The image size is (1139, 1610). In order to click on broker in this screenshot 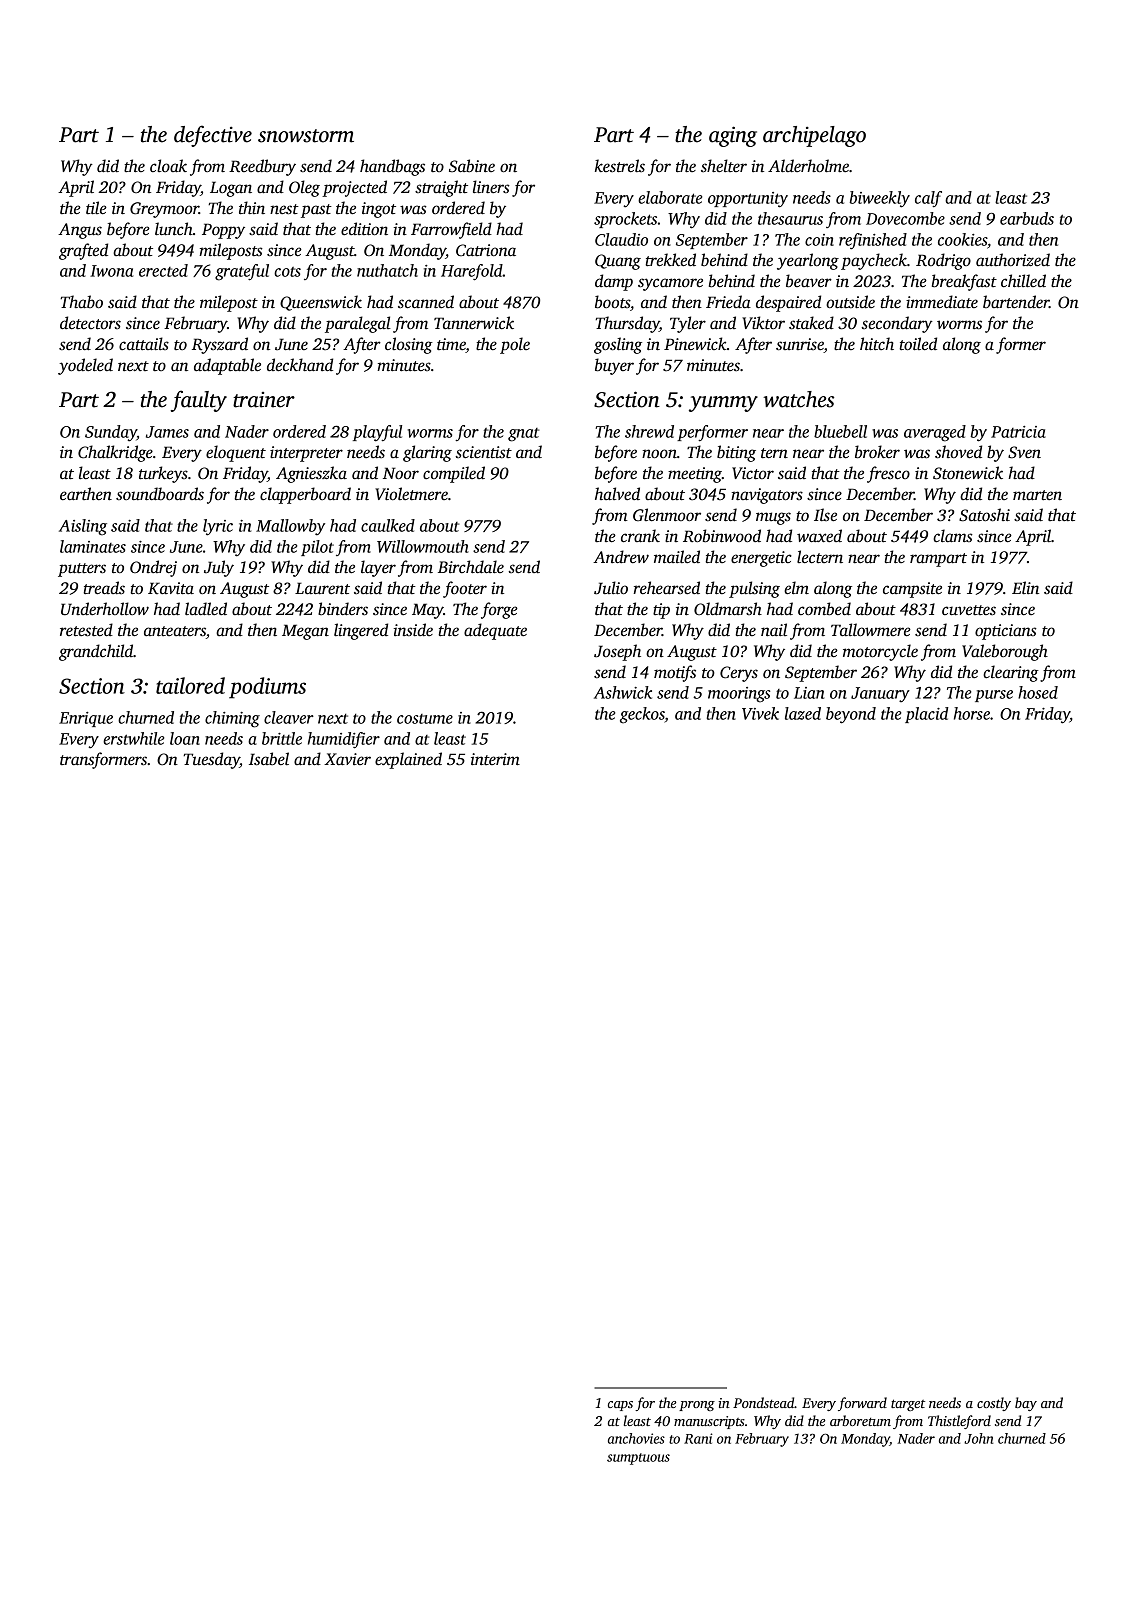, I will do `click(877, 452)`.
